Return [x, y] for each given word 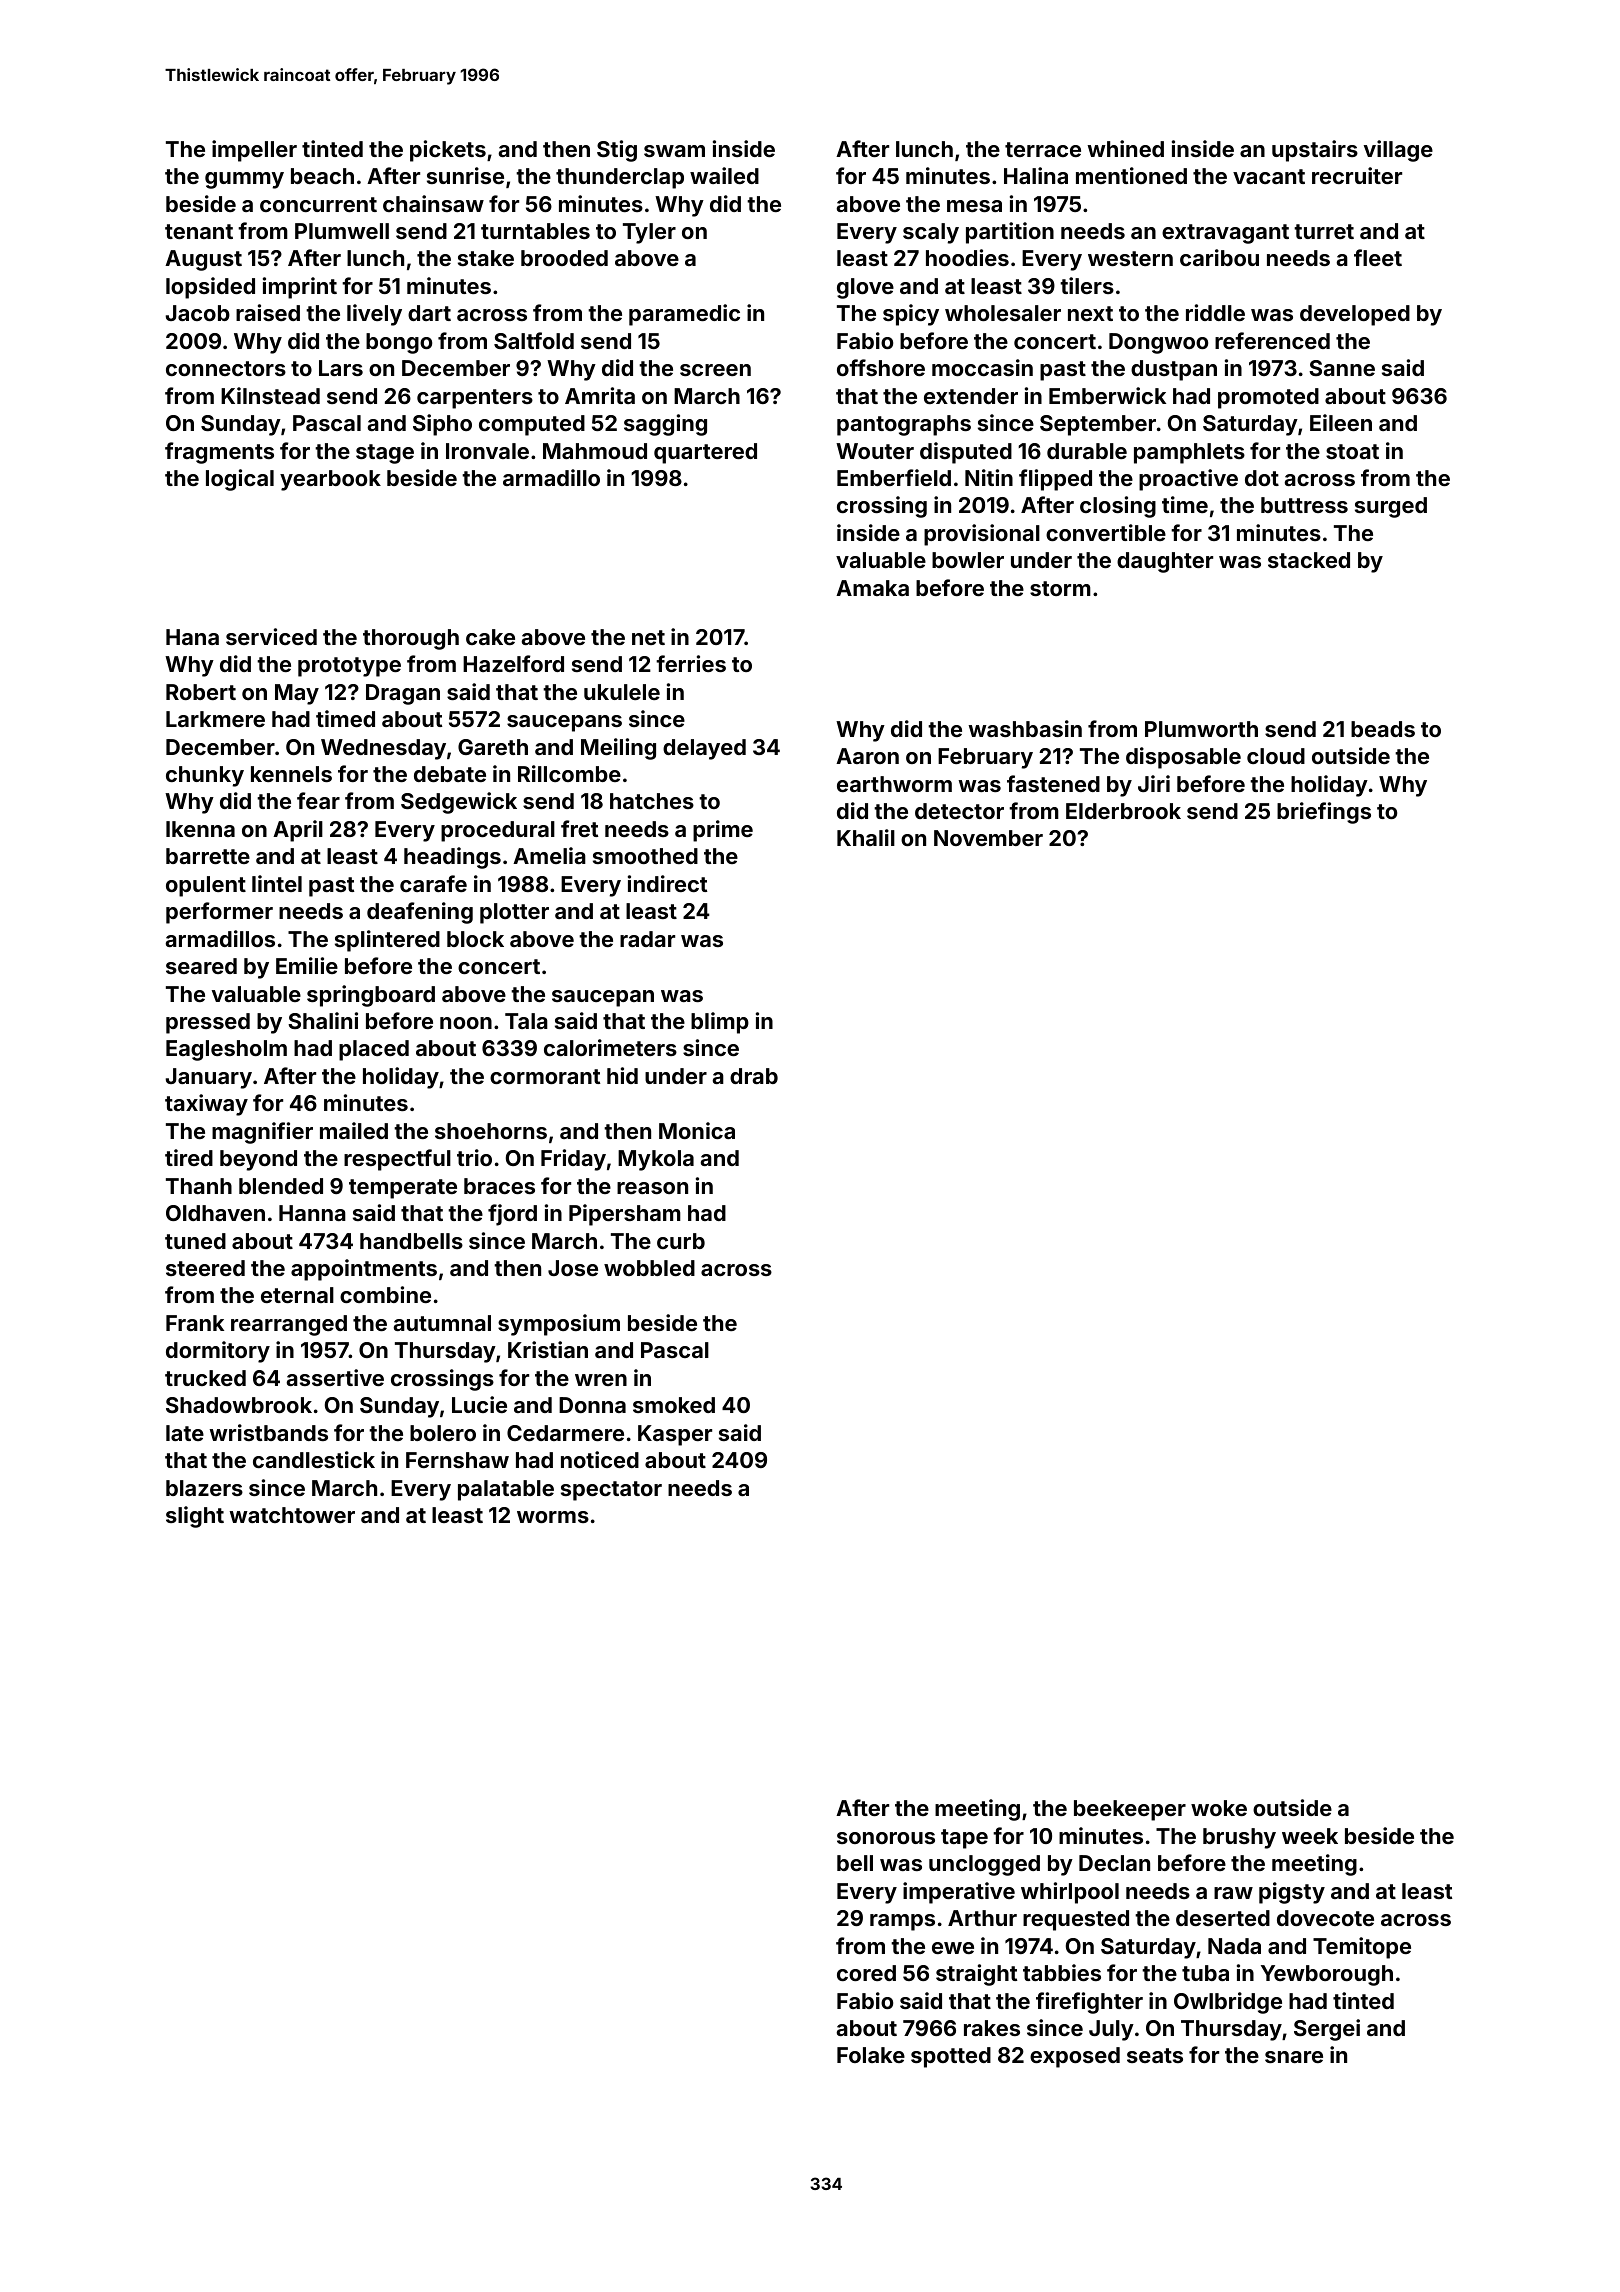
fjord [512, 1215]
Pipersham [625, 1215]
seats [1155, 2055]
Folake [871, 2055]
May [297, 694]
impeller [254, 151]
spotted [951, 2057]
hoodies [967, 257]
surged [1391, 507]
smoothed [645, 856]
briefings [1324, 813]
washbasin [1025, 728]
